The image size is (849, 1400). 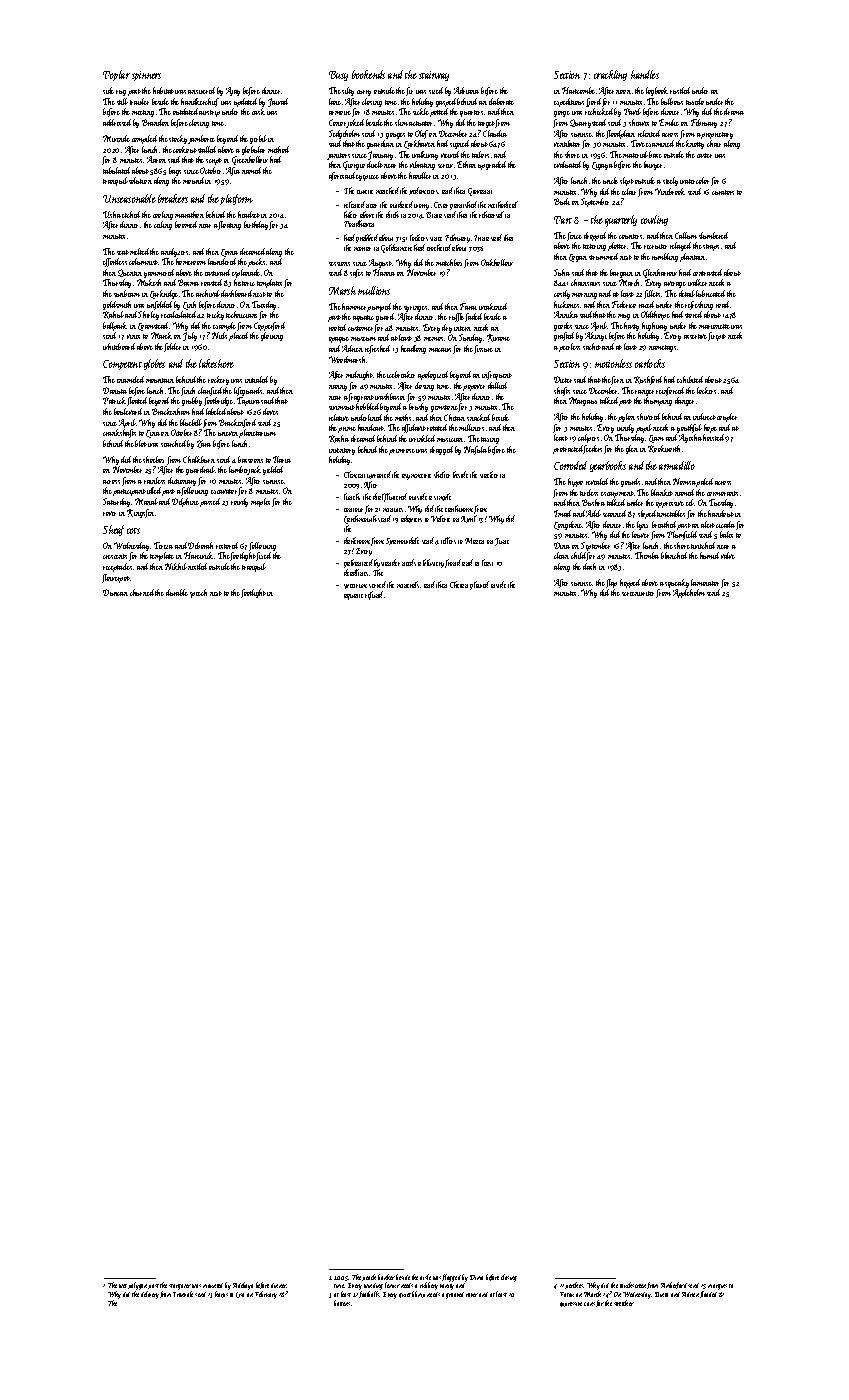 I want to click on drama, so click(x=734, y=111).
